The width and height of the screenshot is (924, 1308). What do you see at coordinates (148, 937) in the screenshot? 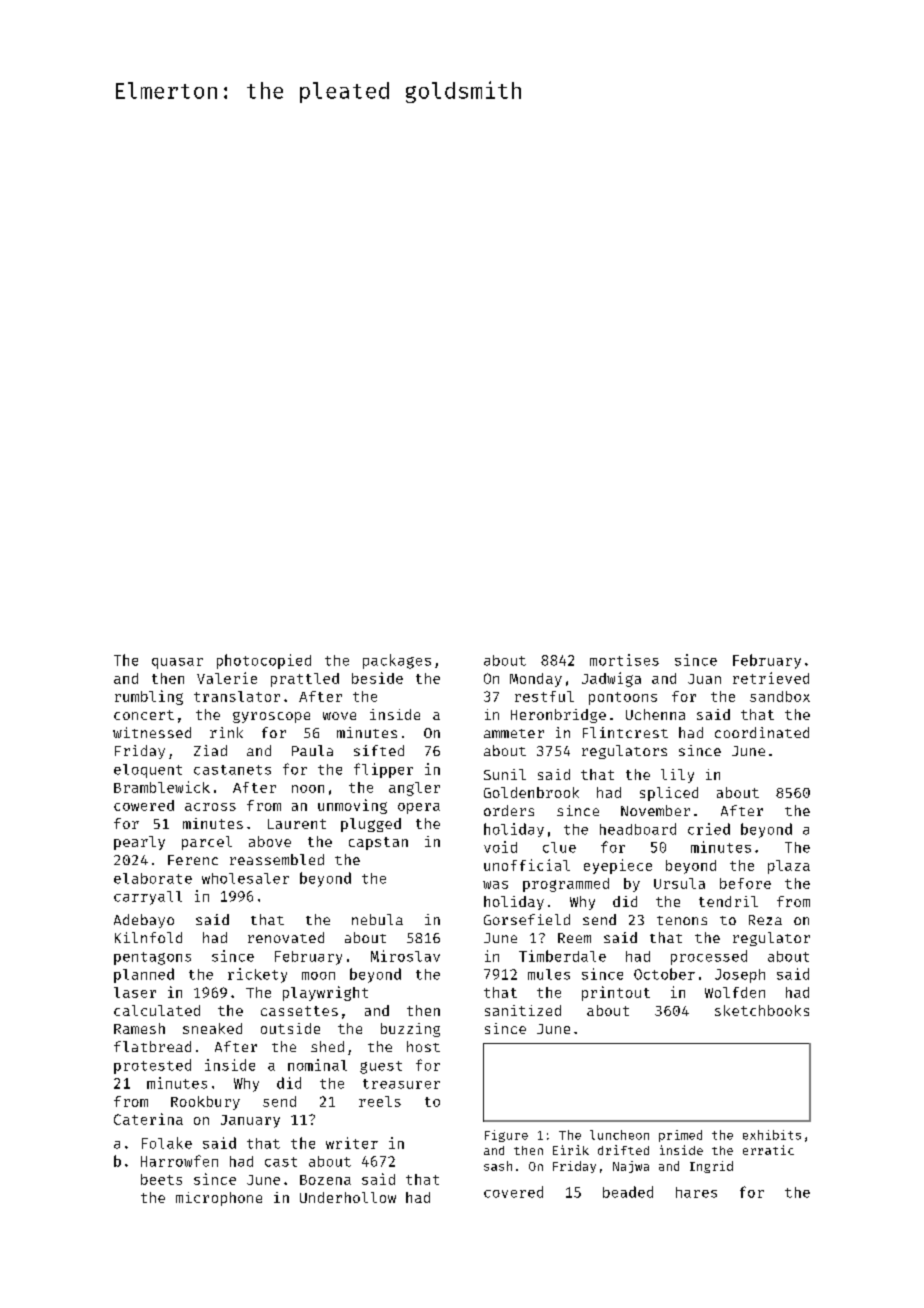
I see `Kilnfold` at bounding box center [148, 937].
